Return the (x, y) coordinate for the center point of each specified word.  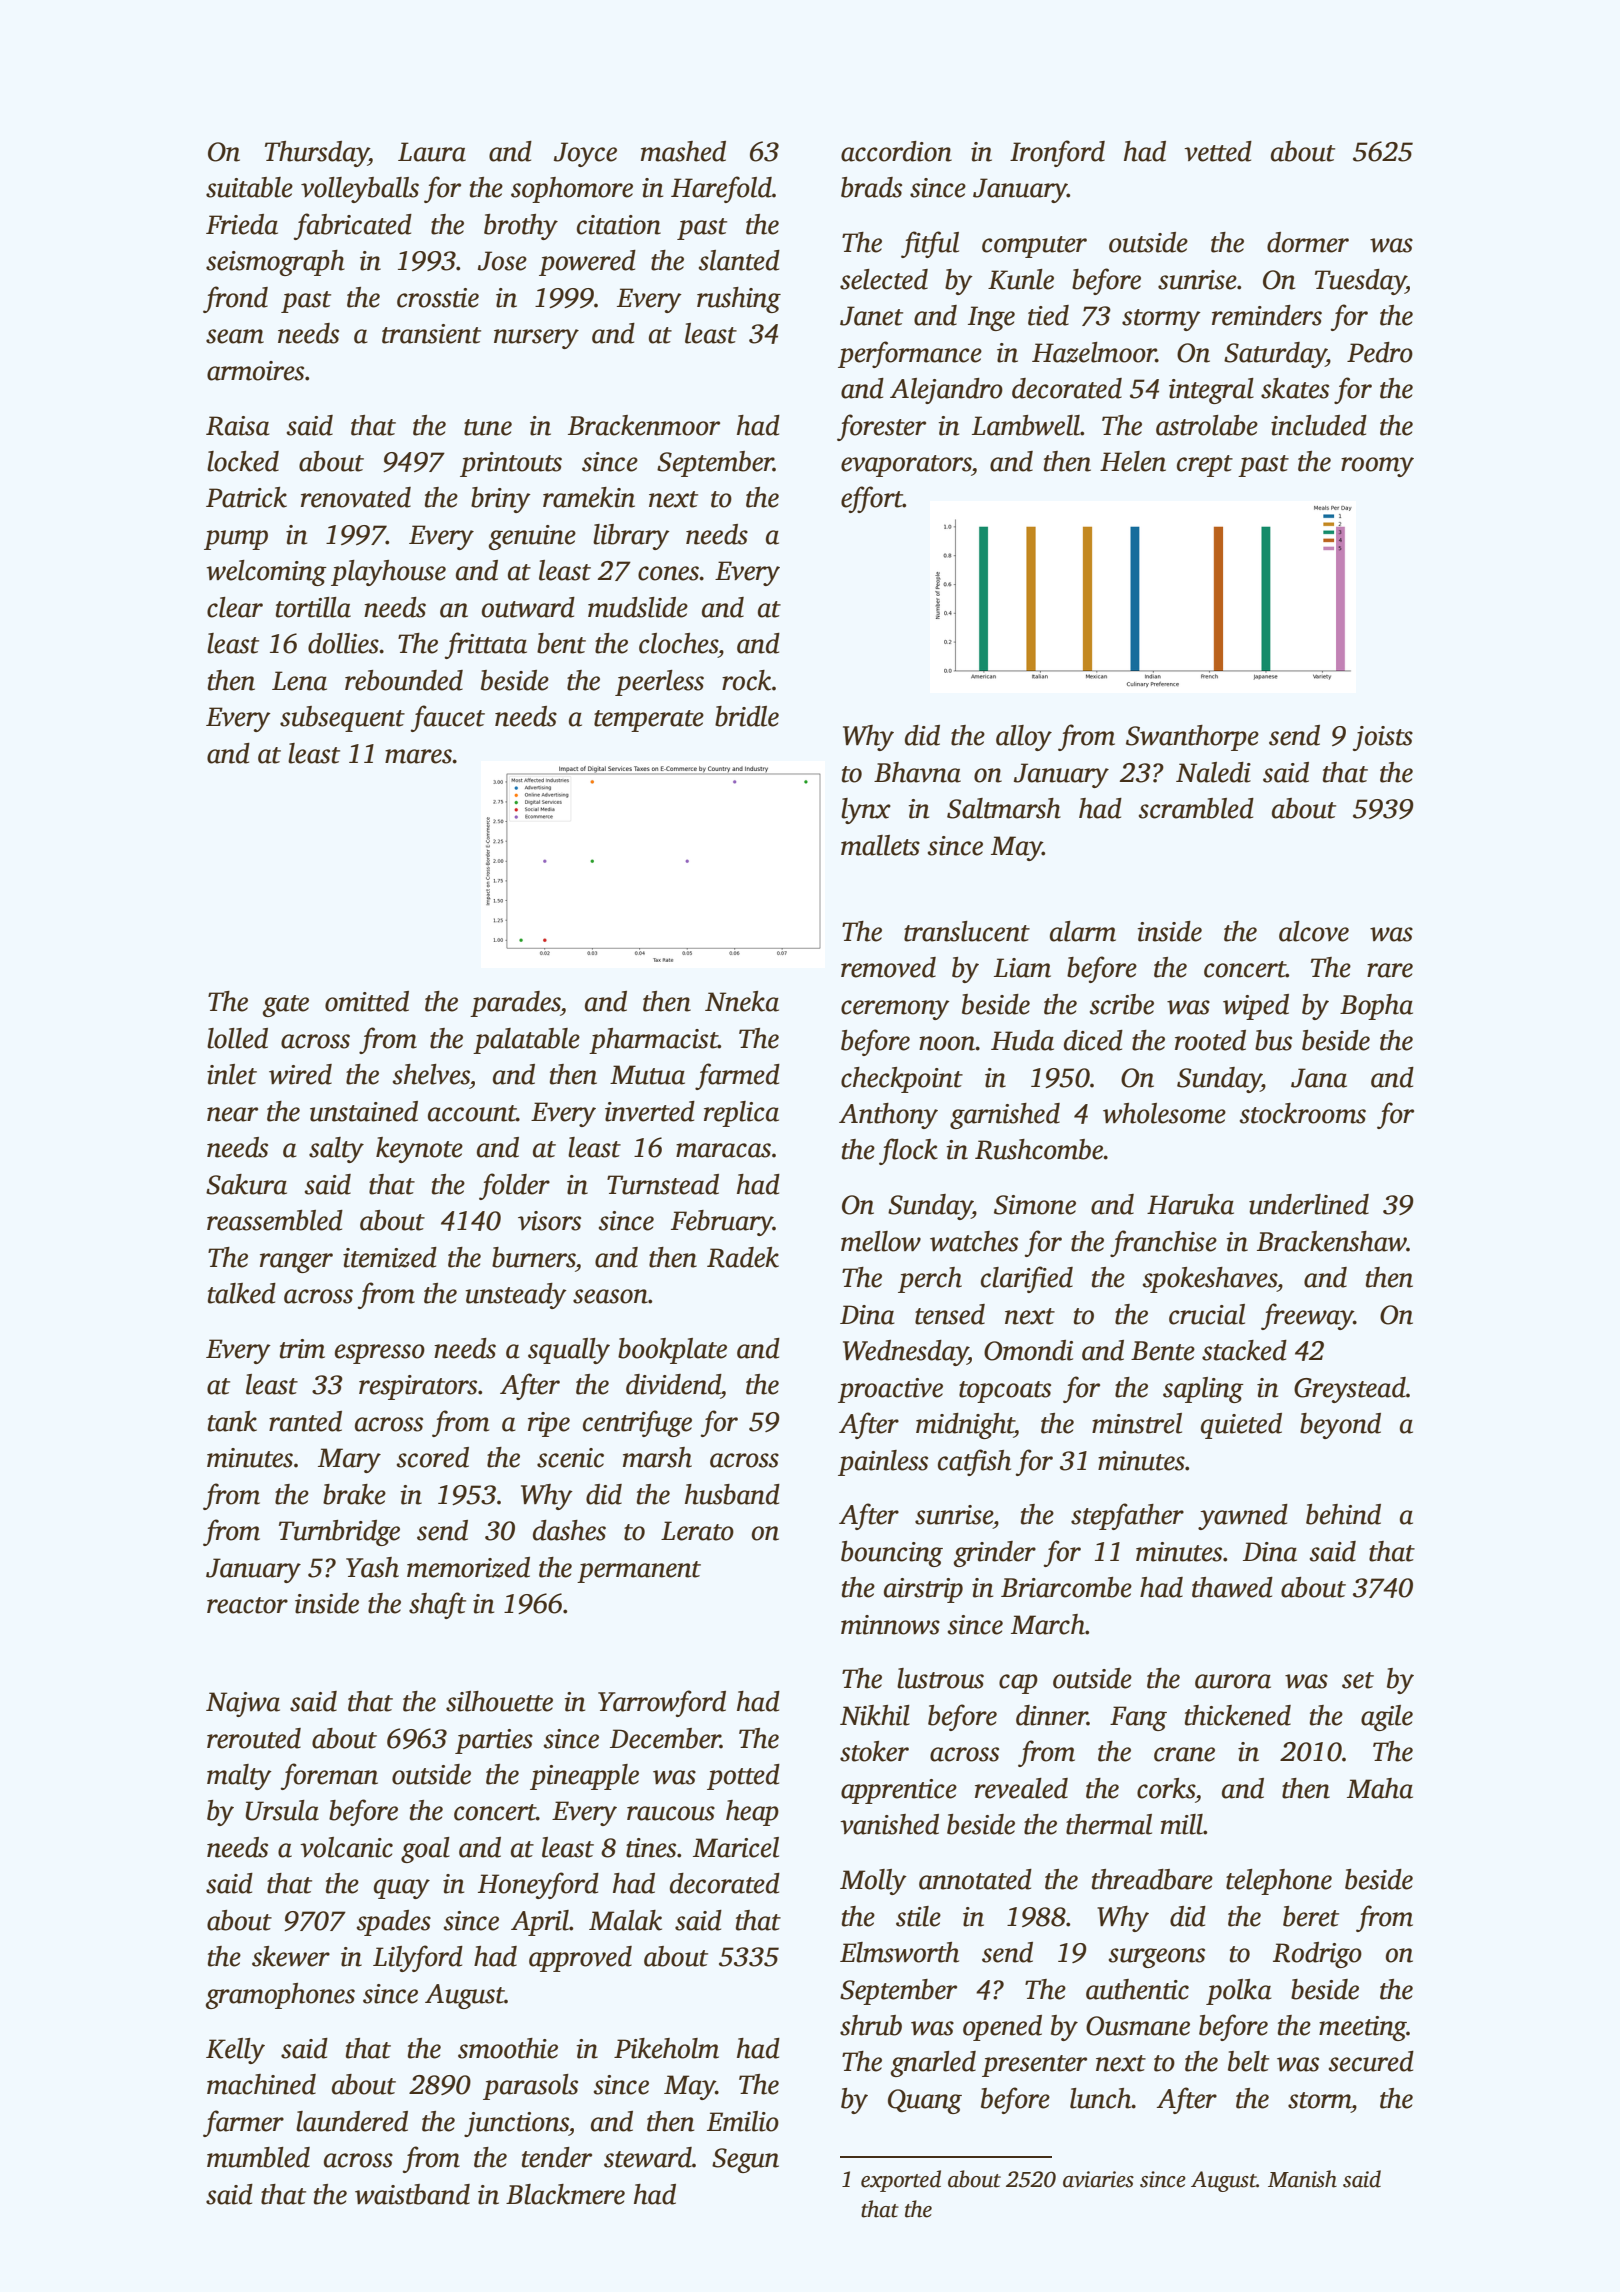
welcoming (267, 573)
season (610, 1296)
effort (872, 499)
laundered (352, 2121)
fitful (930, 244)
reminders (1267, 315)
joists (1383, 738)
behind (1343, 1514)
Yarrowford (662, 1703)
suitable (249, 187)
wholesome (1164, 1113)
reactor (247, 1605)
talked (242, 1293)
